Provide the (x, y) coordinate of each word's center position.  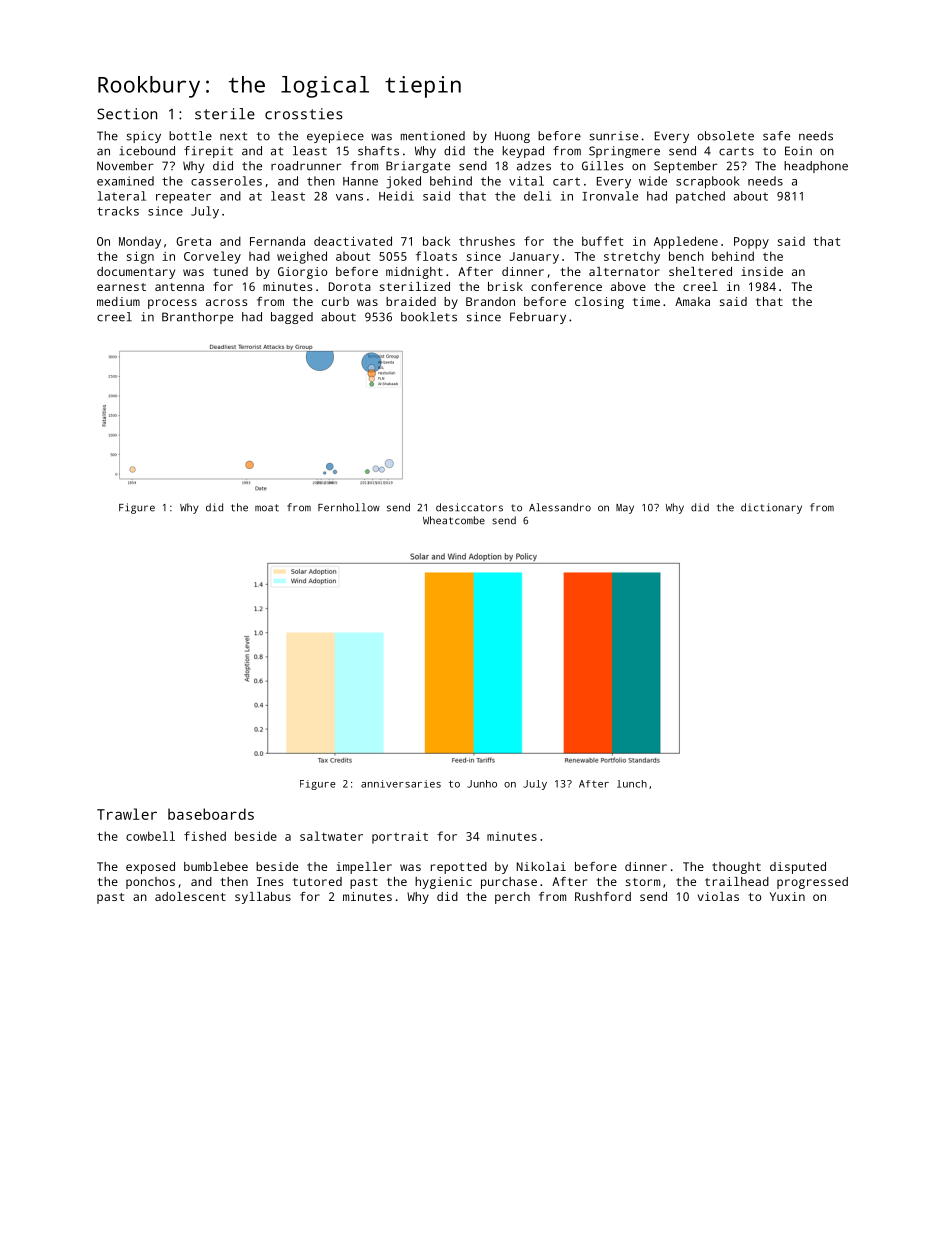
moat (267, 508)
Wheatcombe (454, 520)
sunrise (613, 136)
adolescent (190, 896)
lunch (632, 784)
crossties (304, 114)
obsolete (725, 136)
